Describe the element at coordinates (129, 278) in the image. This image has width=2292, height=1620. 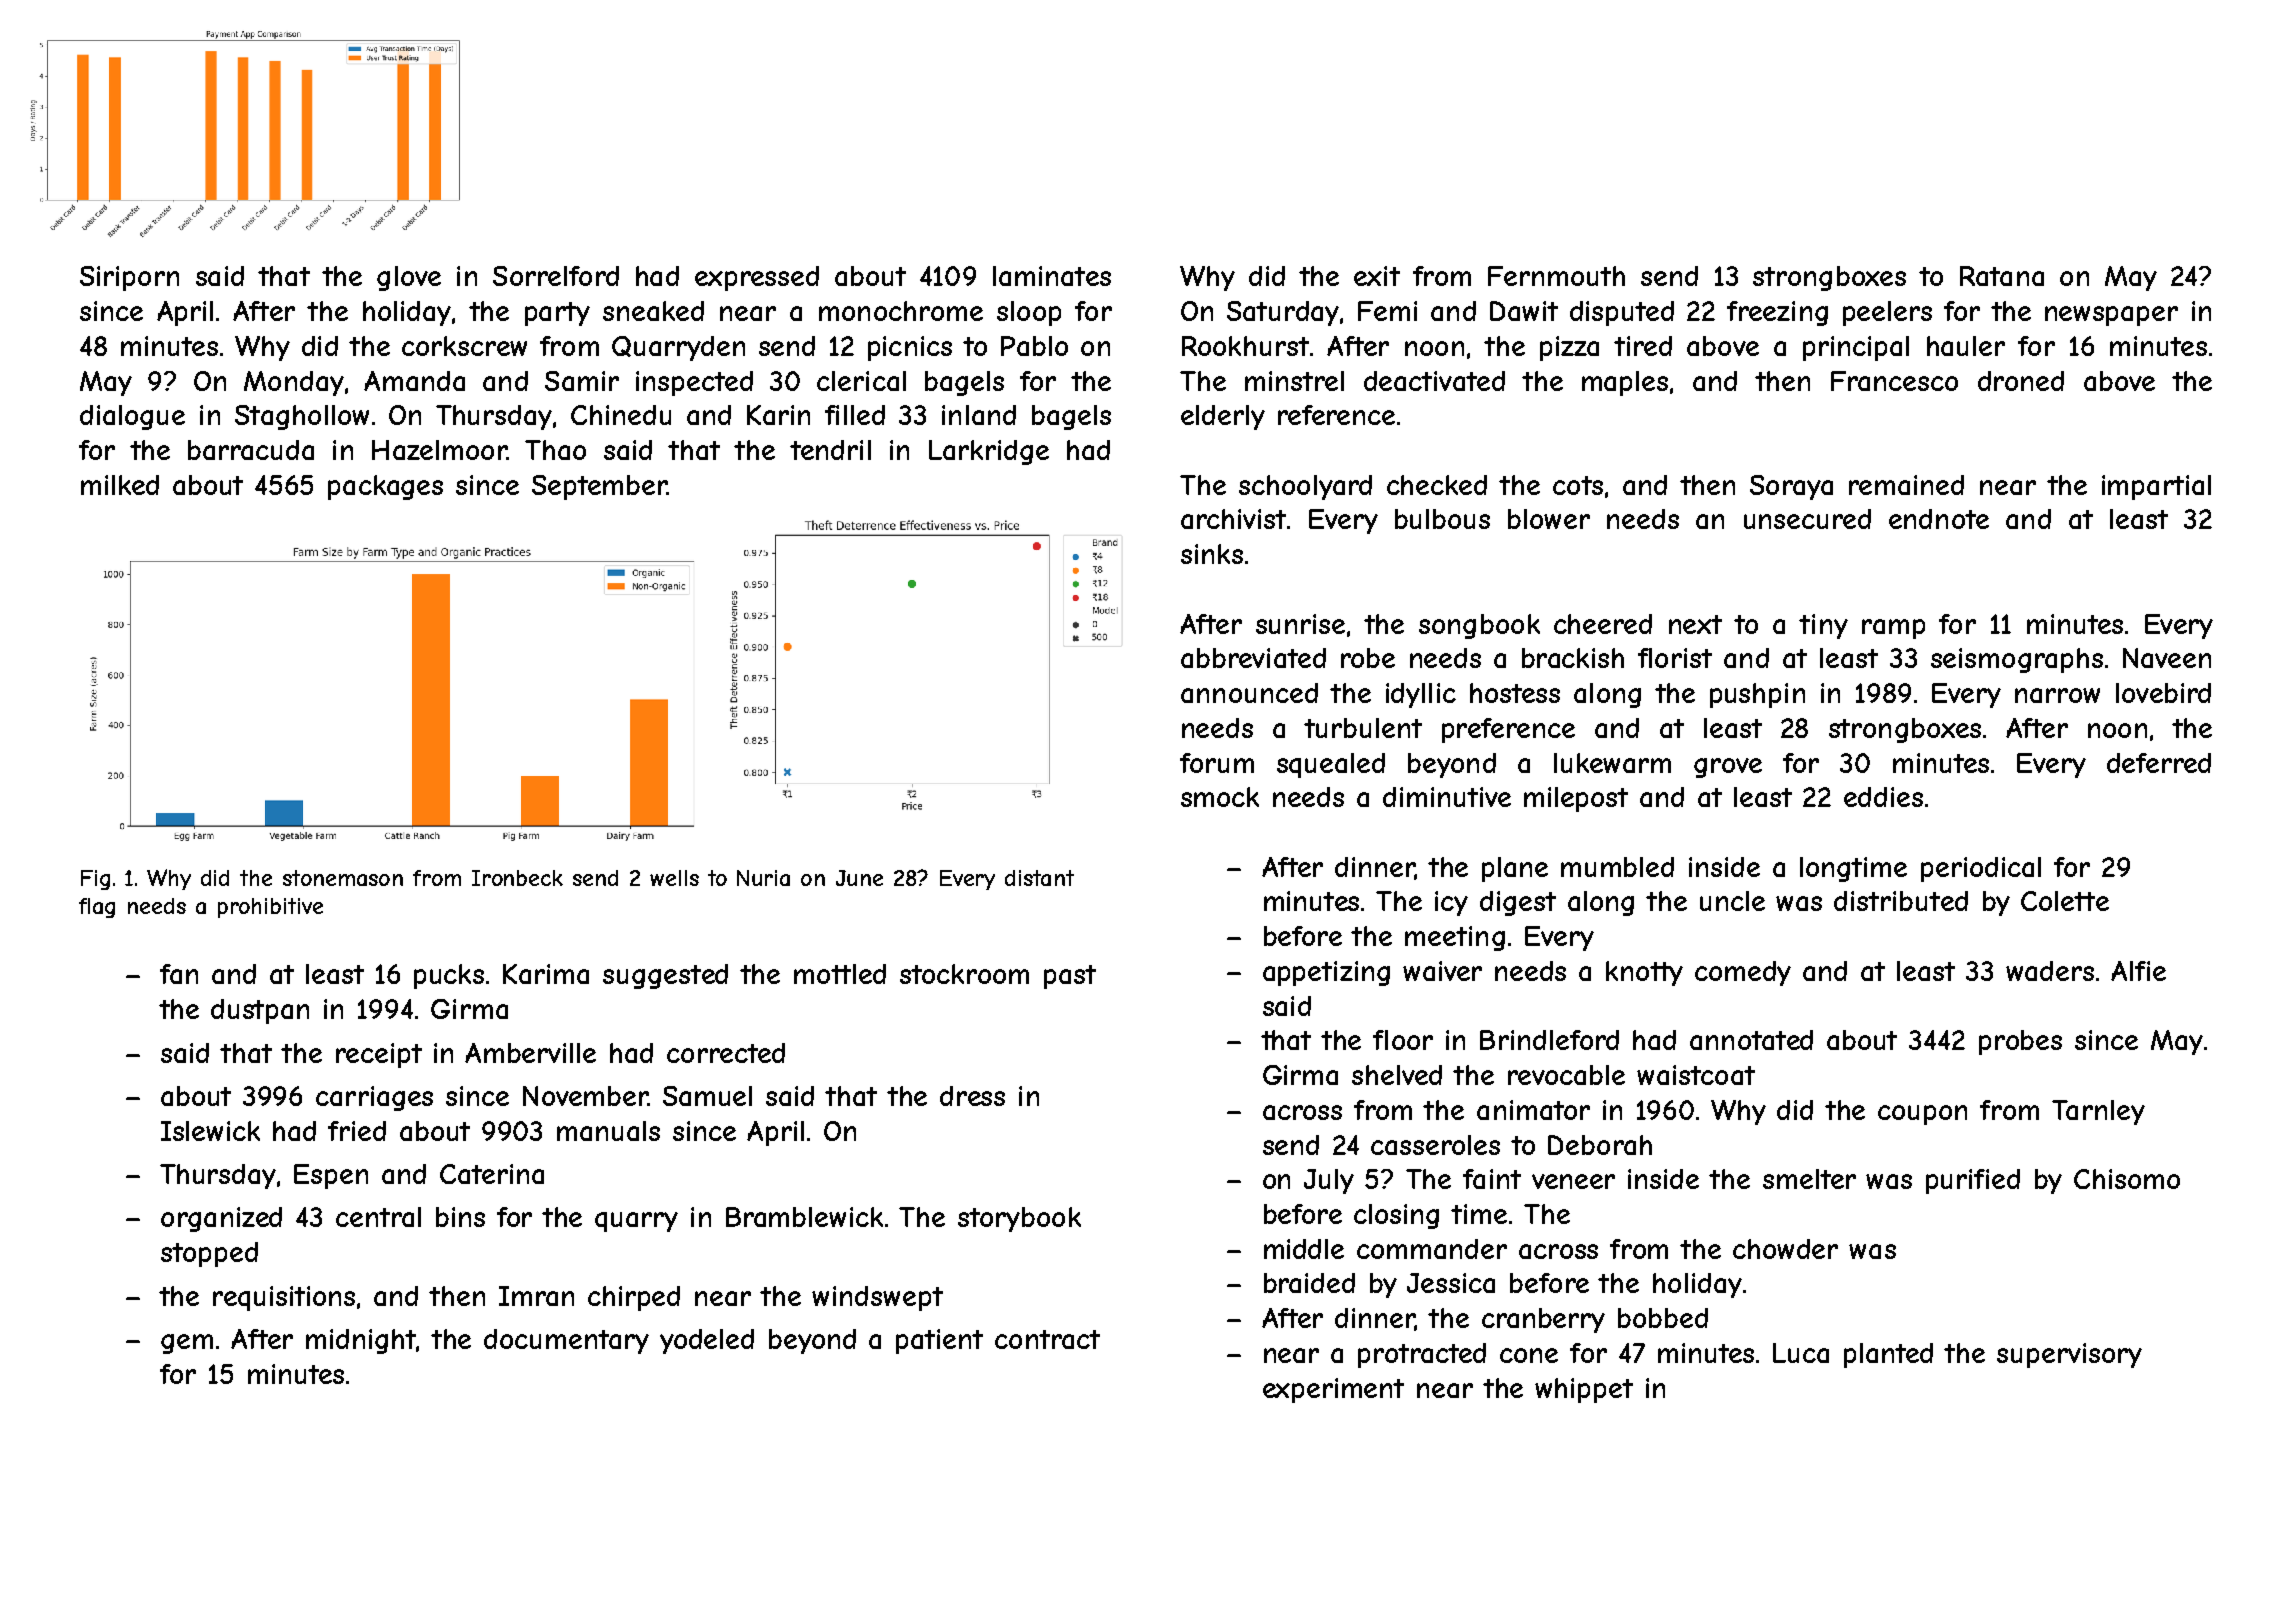
I see `Siriporn` at that location.
